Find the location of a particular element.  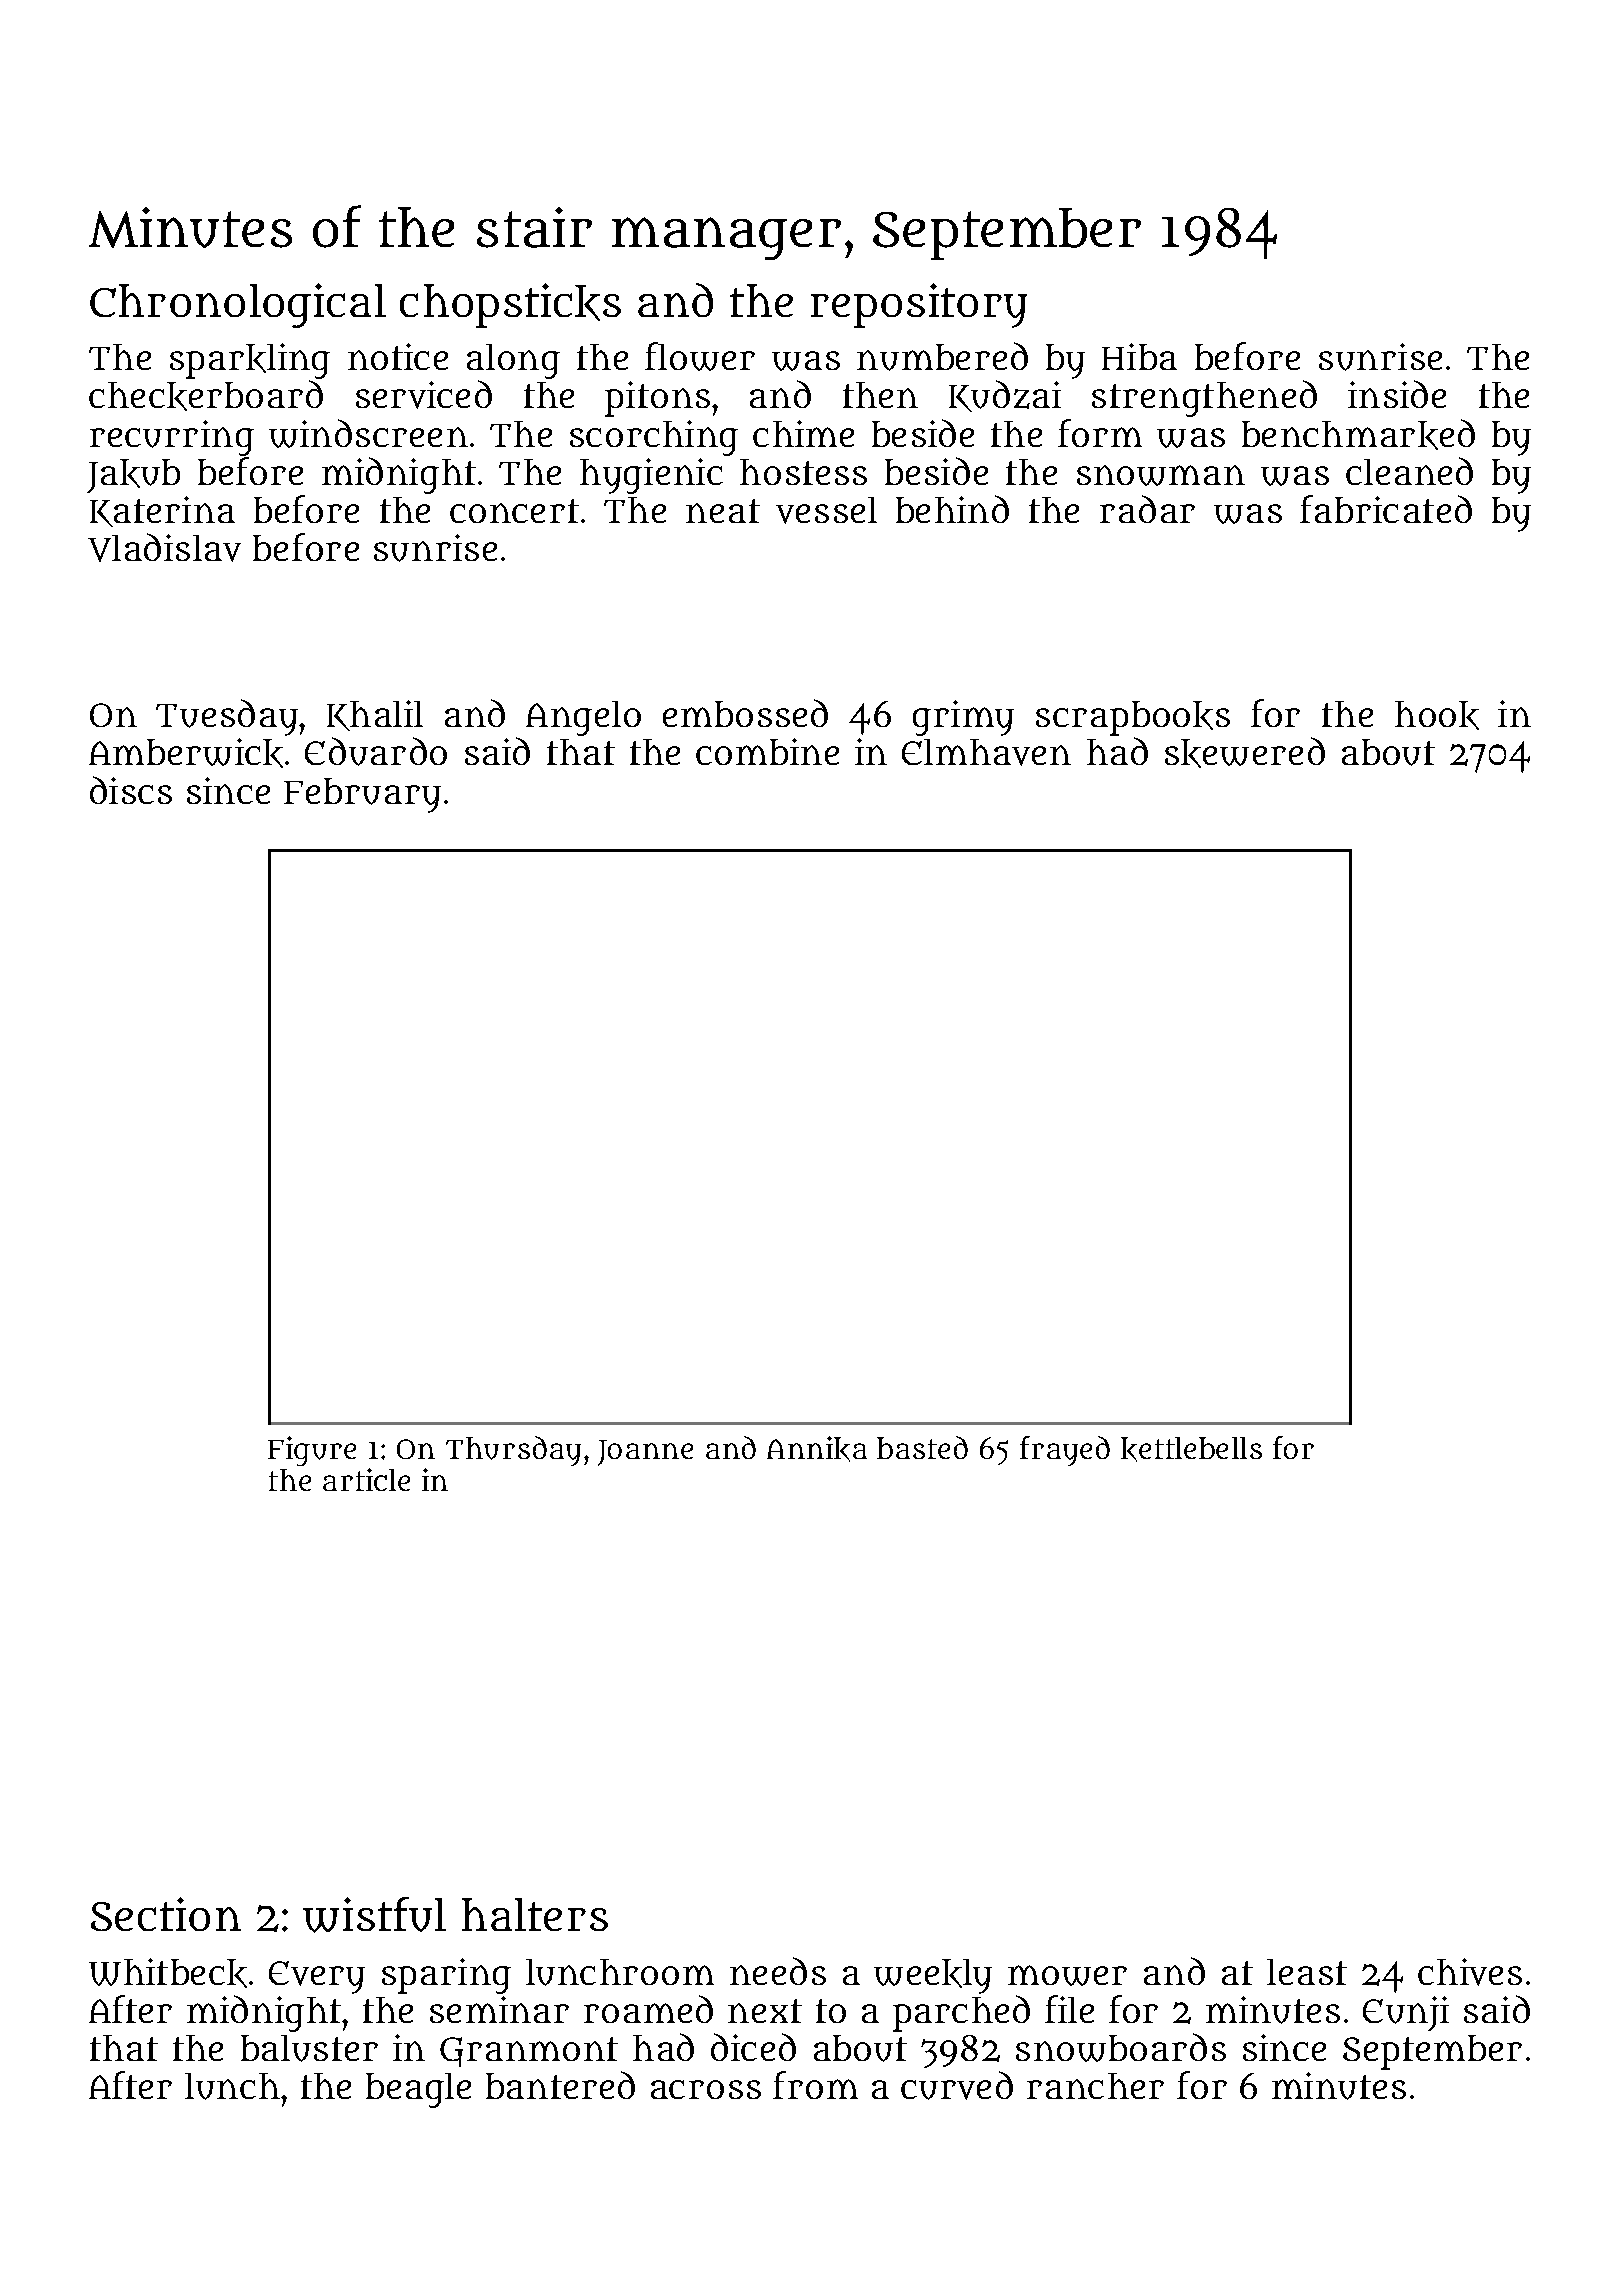

Whitbeck is located at coordinates (168, 1973).
